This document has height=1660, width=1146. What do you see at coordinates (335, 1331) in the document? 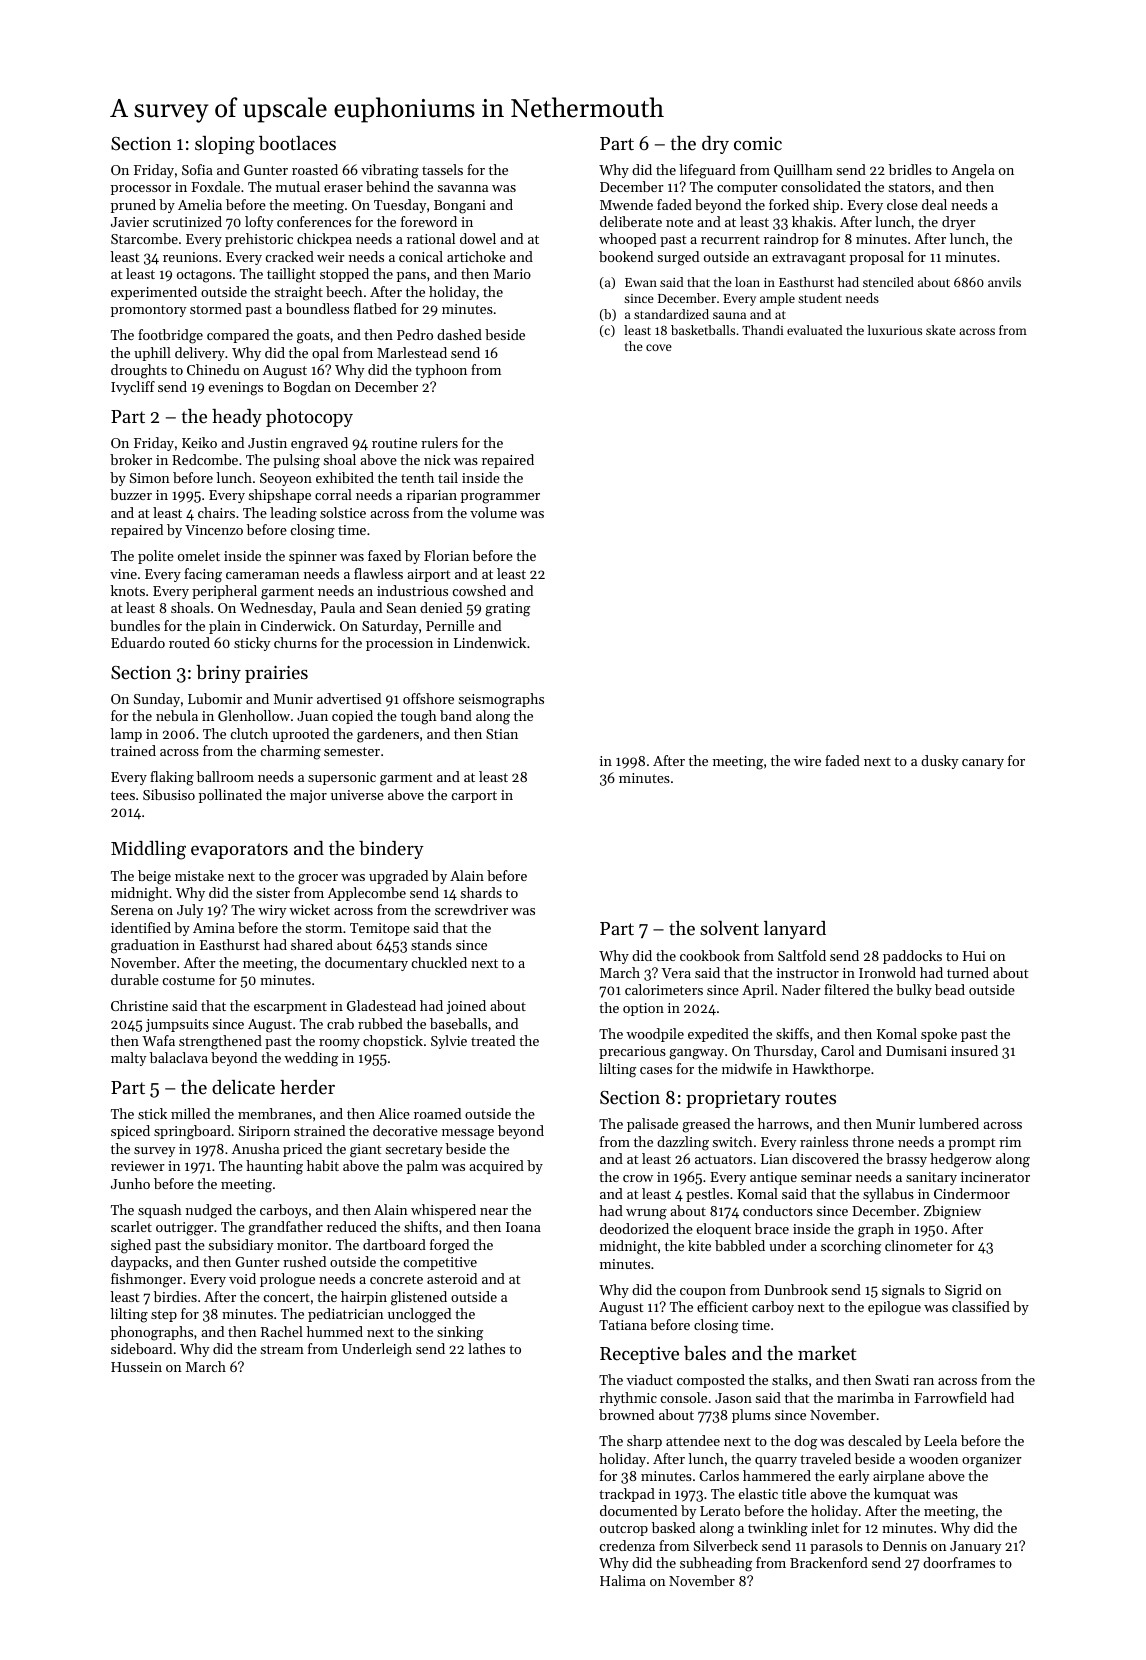
I see `hummed` at bounding box center [335, 1331].
